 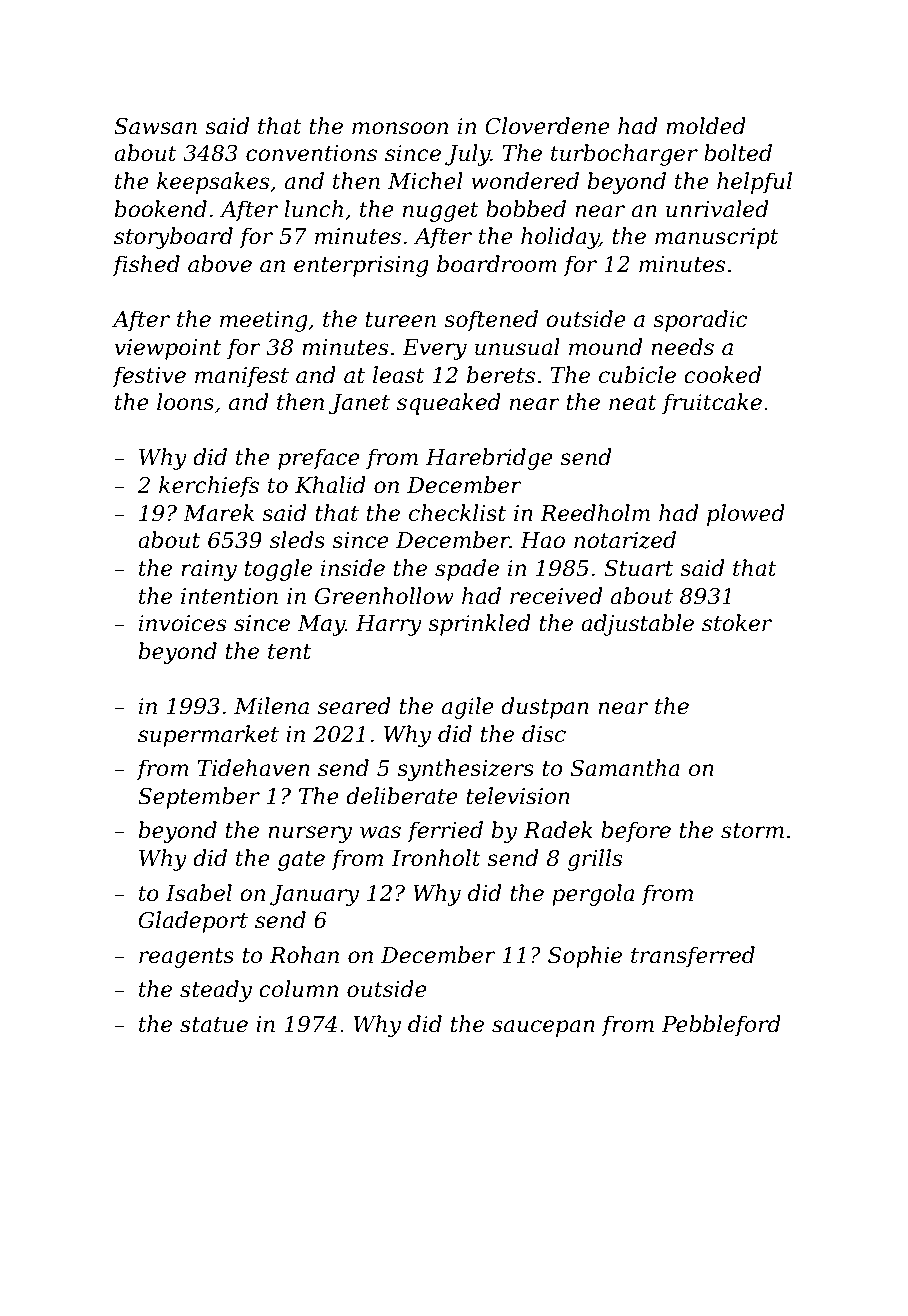 I want to click on invoices, so click(x=183, y=623).
